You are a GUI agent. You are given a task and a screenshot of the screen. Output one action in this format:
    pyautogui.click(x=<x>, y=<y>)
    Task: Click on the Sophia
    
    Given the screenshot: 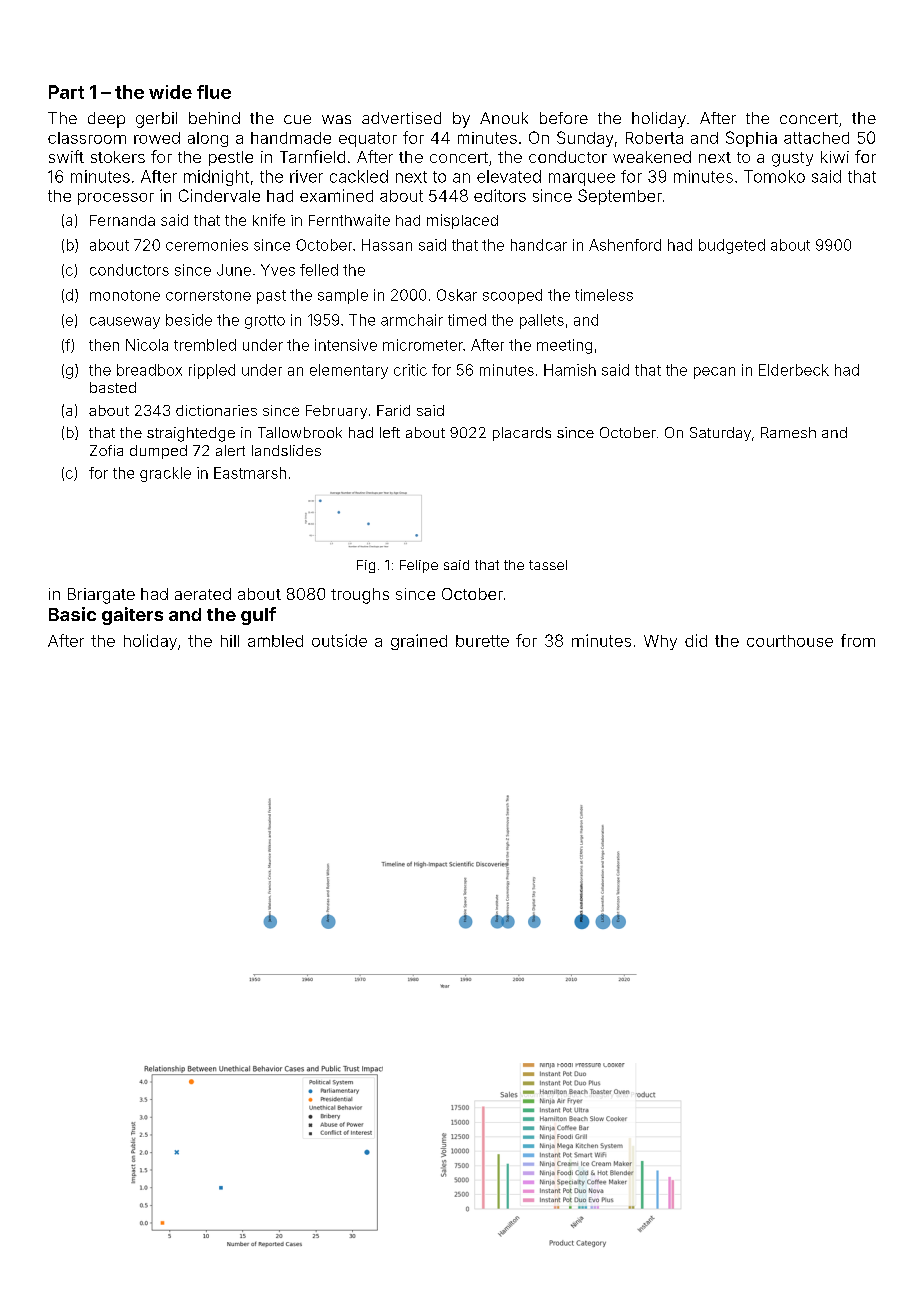 What is the action you would take?
    pyautogui.click(x=751, y=139)
